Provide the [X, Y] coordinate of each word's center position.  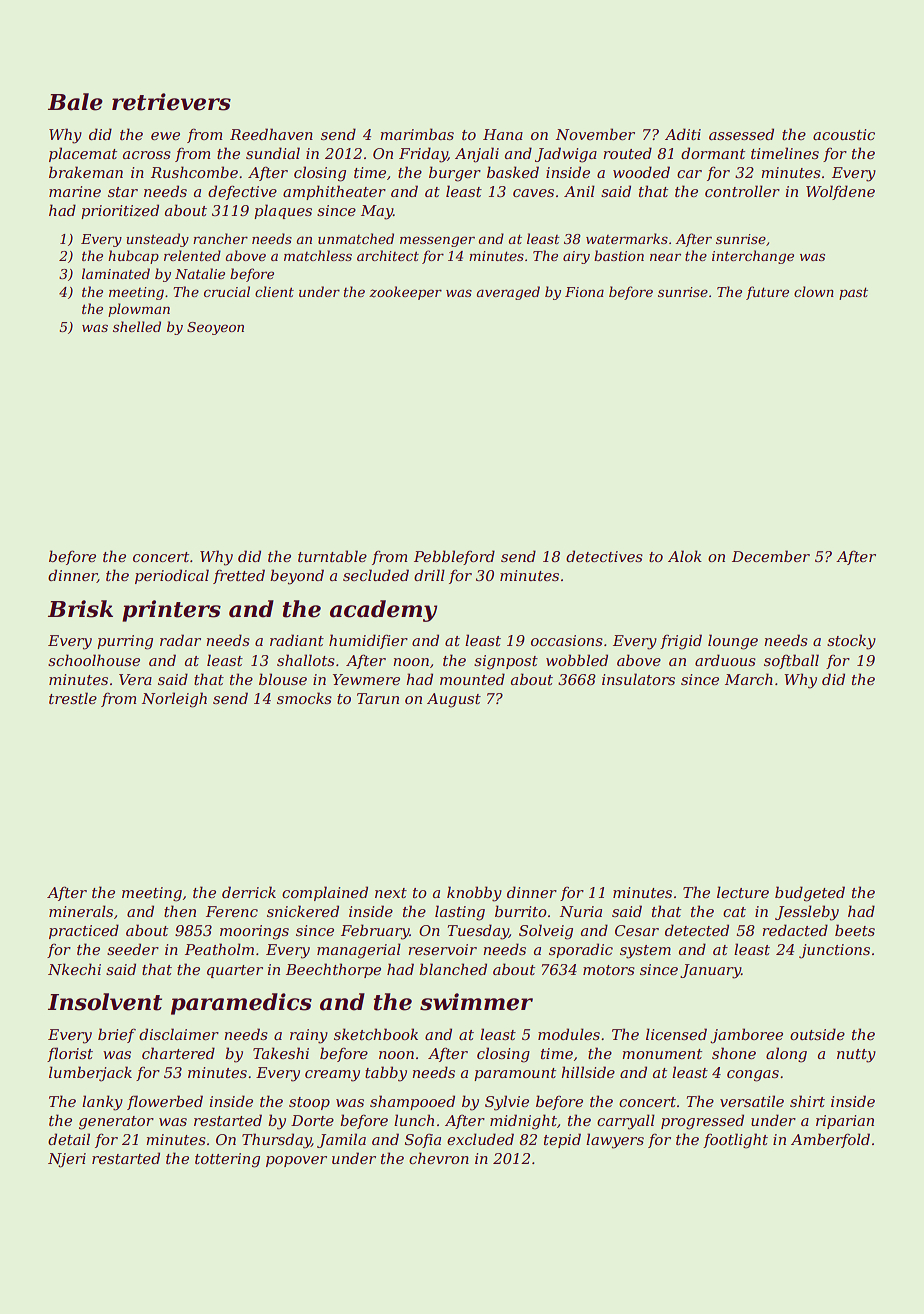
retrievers [171, 102]
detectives [604, 556]
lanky [102, 1103]
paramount [515, 1074]
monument [662, 1054]
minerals [81, 911]
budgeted [810, 894]
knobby [474, 894]
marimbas [417, 134]
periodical [172, 576]
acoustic [844, 134]
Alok [685, 556]
